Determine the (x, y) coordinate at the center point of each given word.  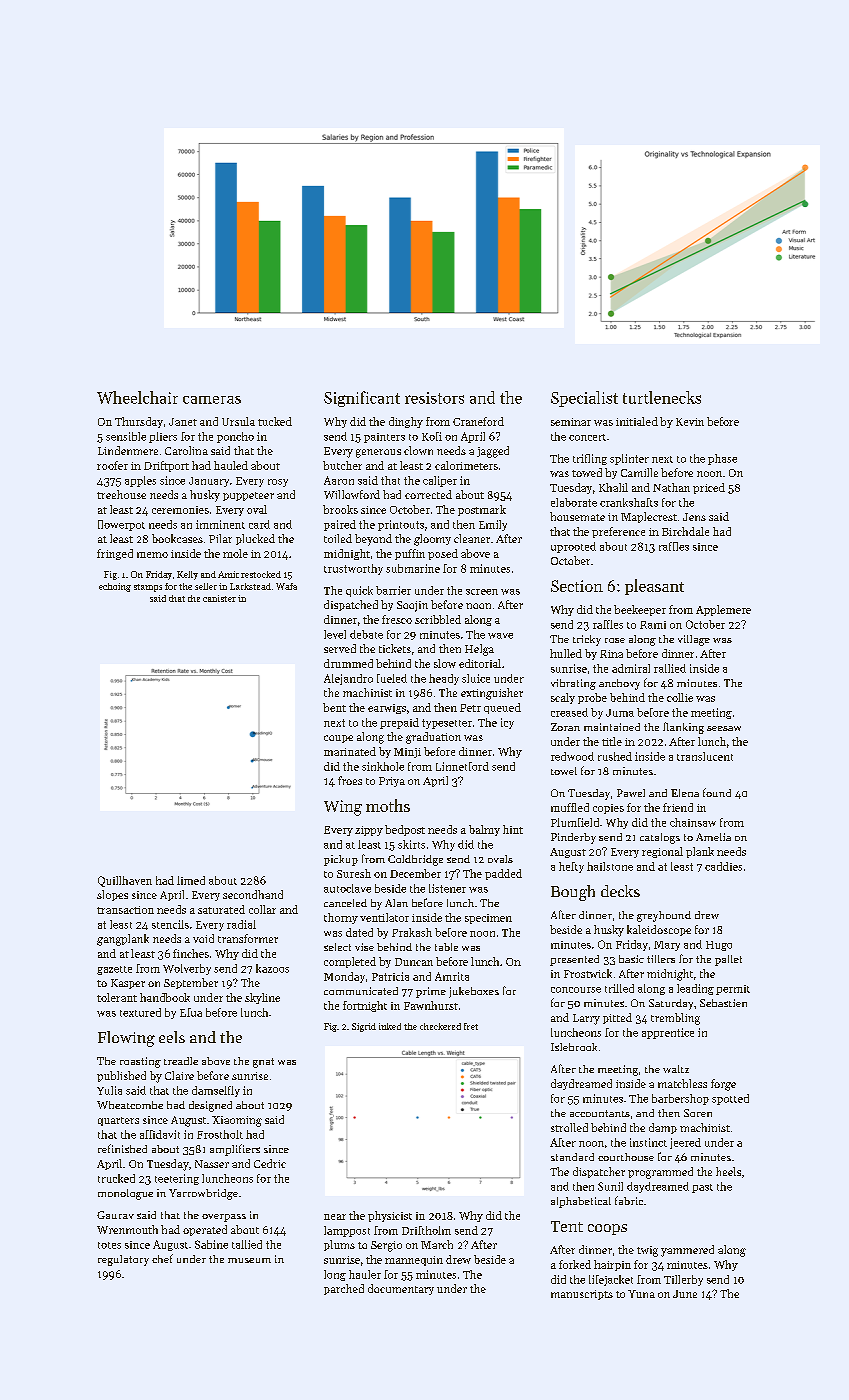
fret (471, 1026)
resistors (434, 398)
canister (219, 598)
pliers (163, 437)
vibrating (573, 684)
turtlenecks (662, 397)
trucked (116, 1178)
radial (241, 924)
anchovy (619, 684)
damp (663, 1128)
